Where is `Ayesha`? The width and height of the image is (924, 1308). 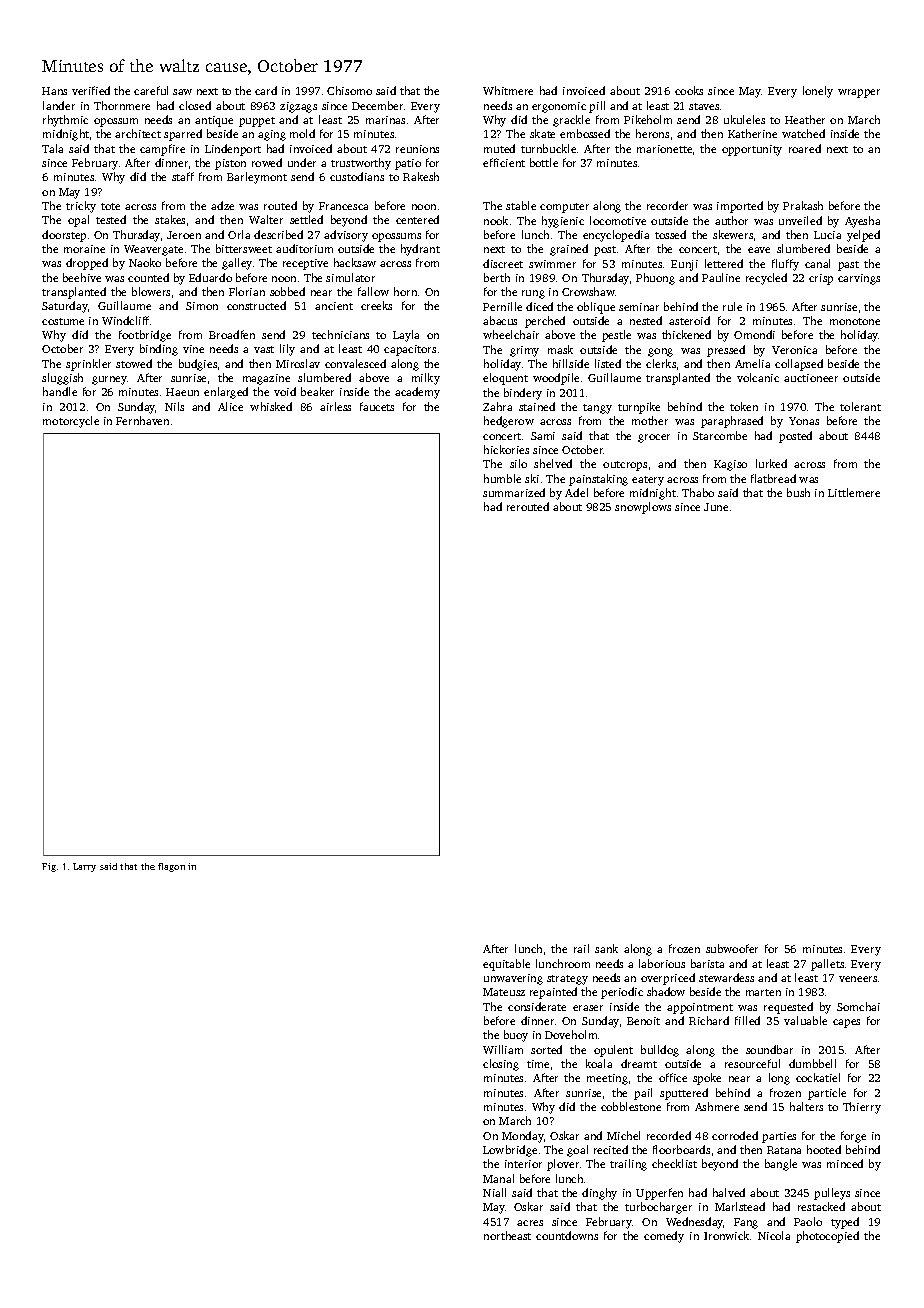 Ayesha is located at coordinates (862, 222).
